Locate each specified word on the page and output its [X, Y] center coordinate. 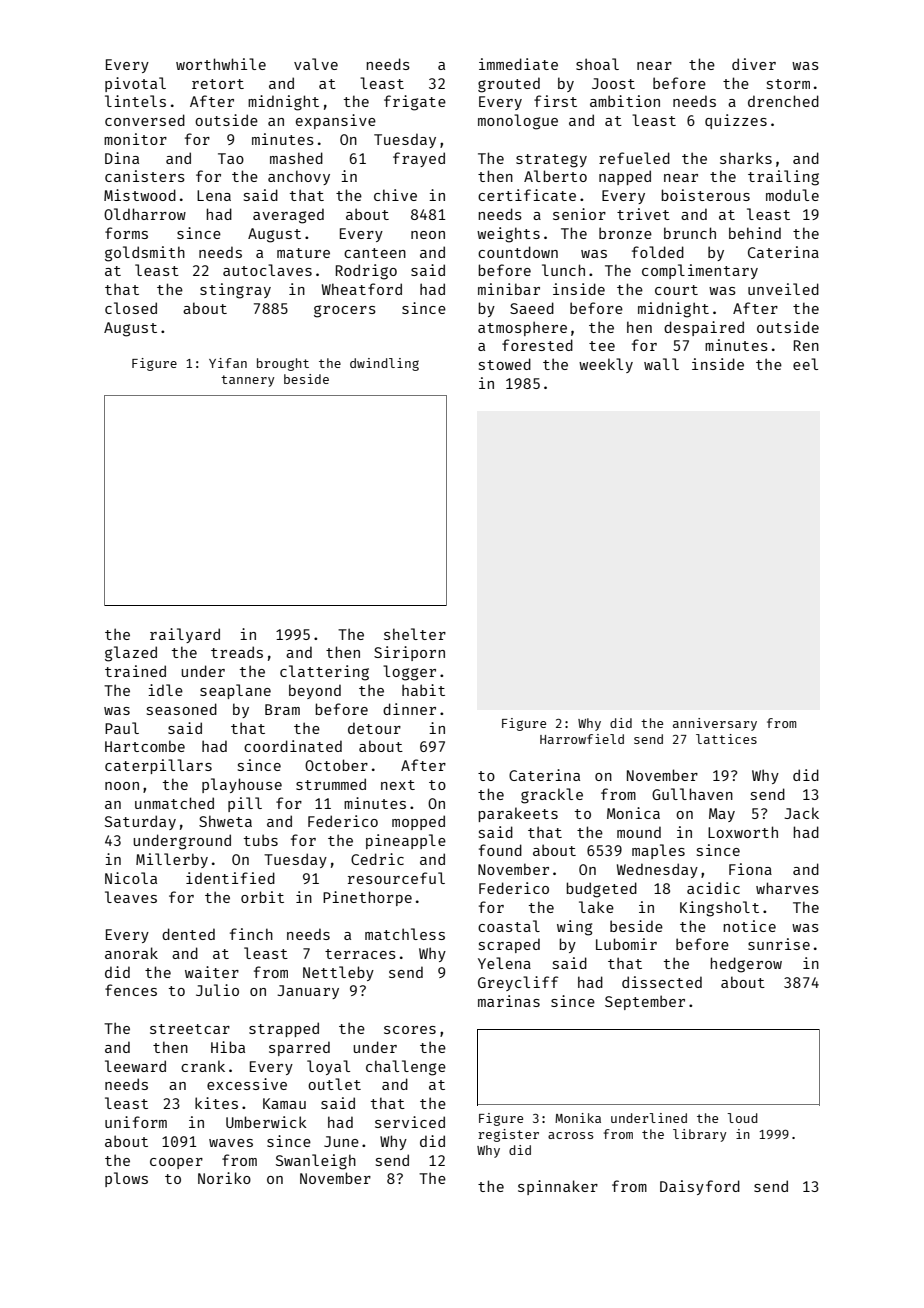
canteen [375, 253]
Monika [578, 1118]
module [792, 195]
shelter [415, 634]
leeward [135, 1066]
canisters [145, 176]
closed [131, 308]
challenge [406, 1068]
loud [742, 1118]
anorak [131, 953]
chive [395, 195]
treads [237, 652]
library [699, 1135]
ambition [625, 101]
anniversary [715, 724]
